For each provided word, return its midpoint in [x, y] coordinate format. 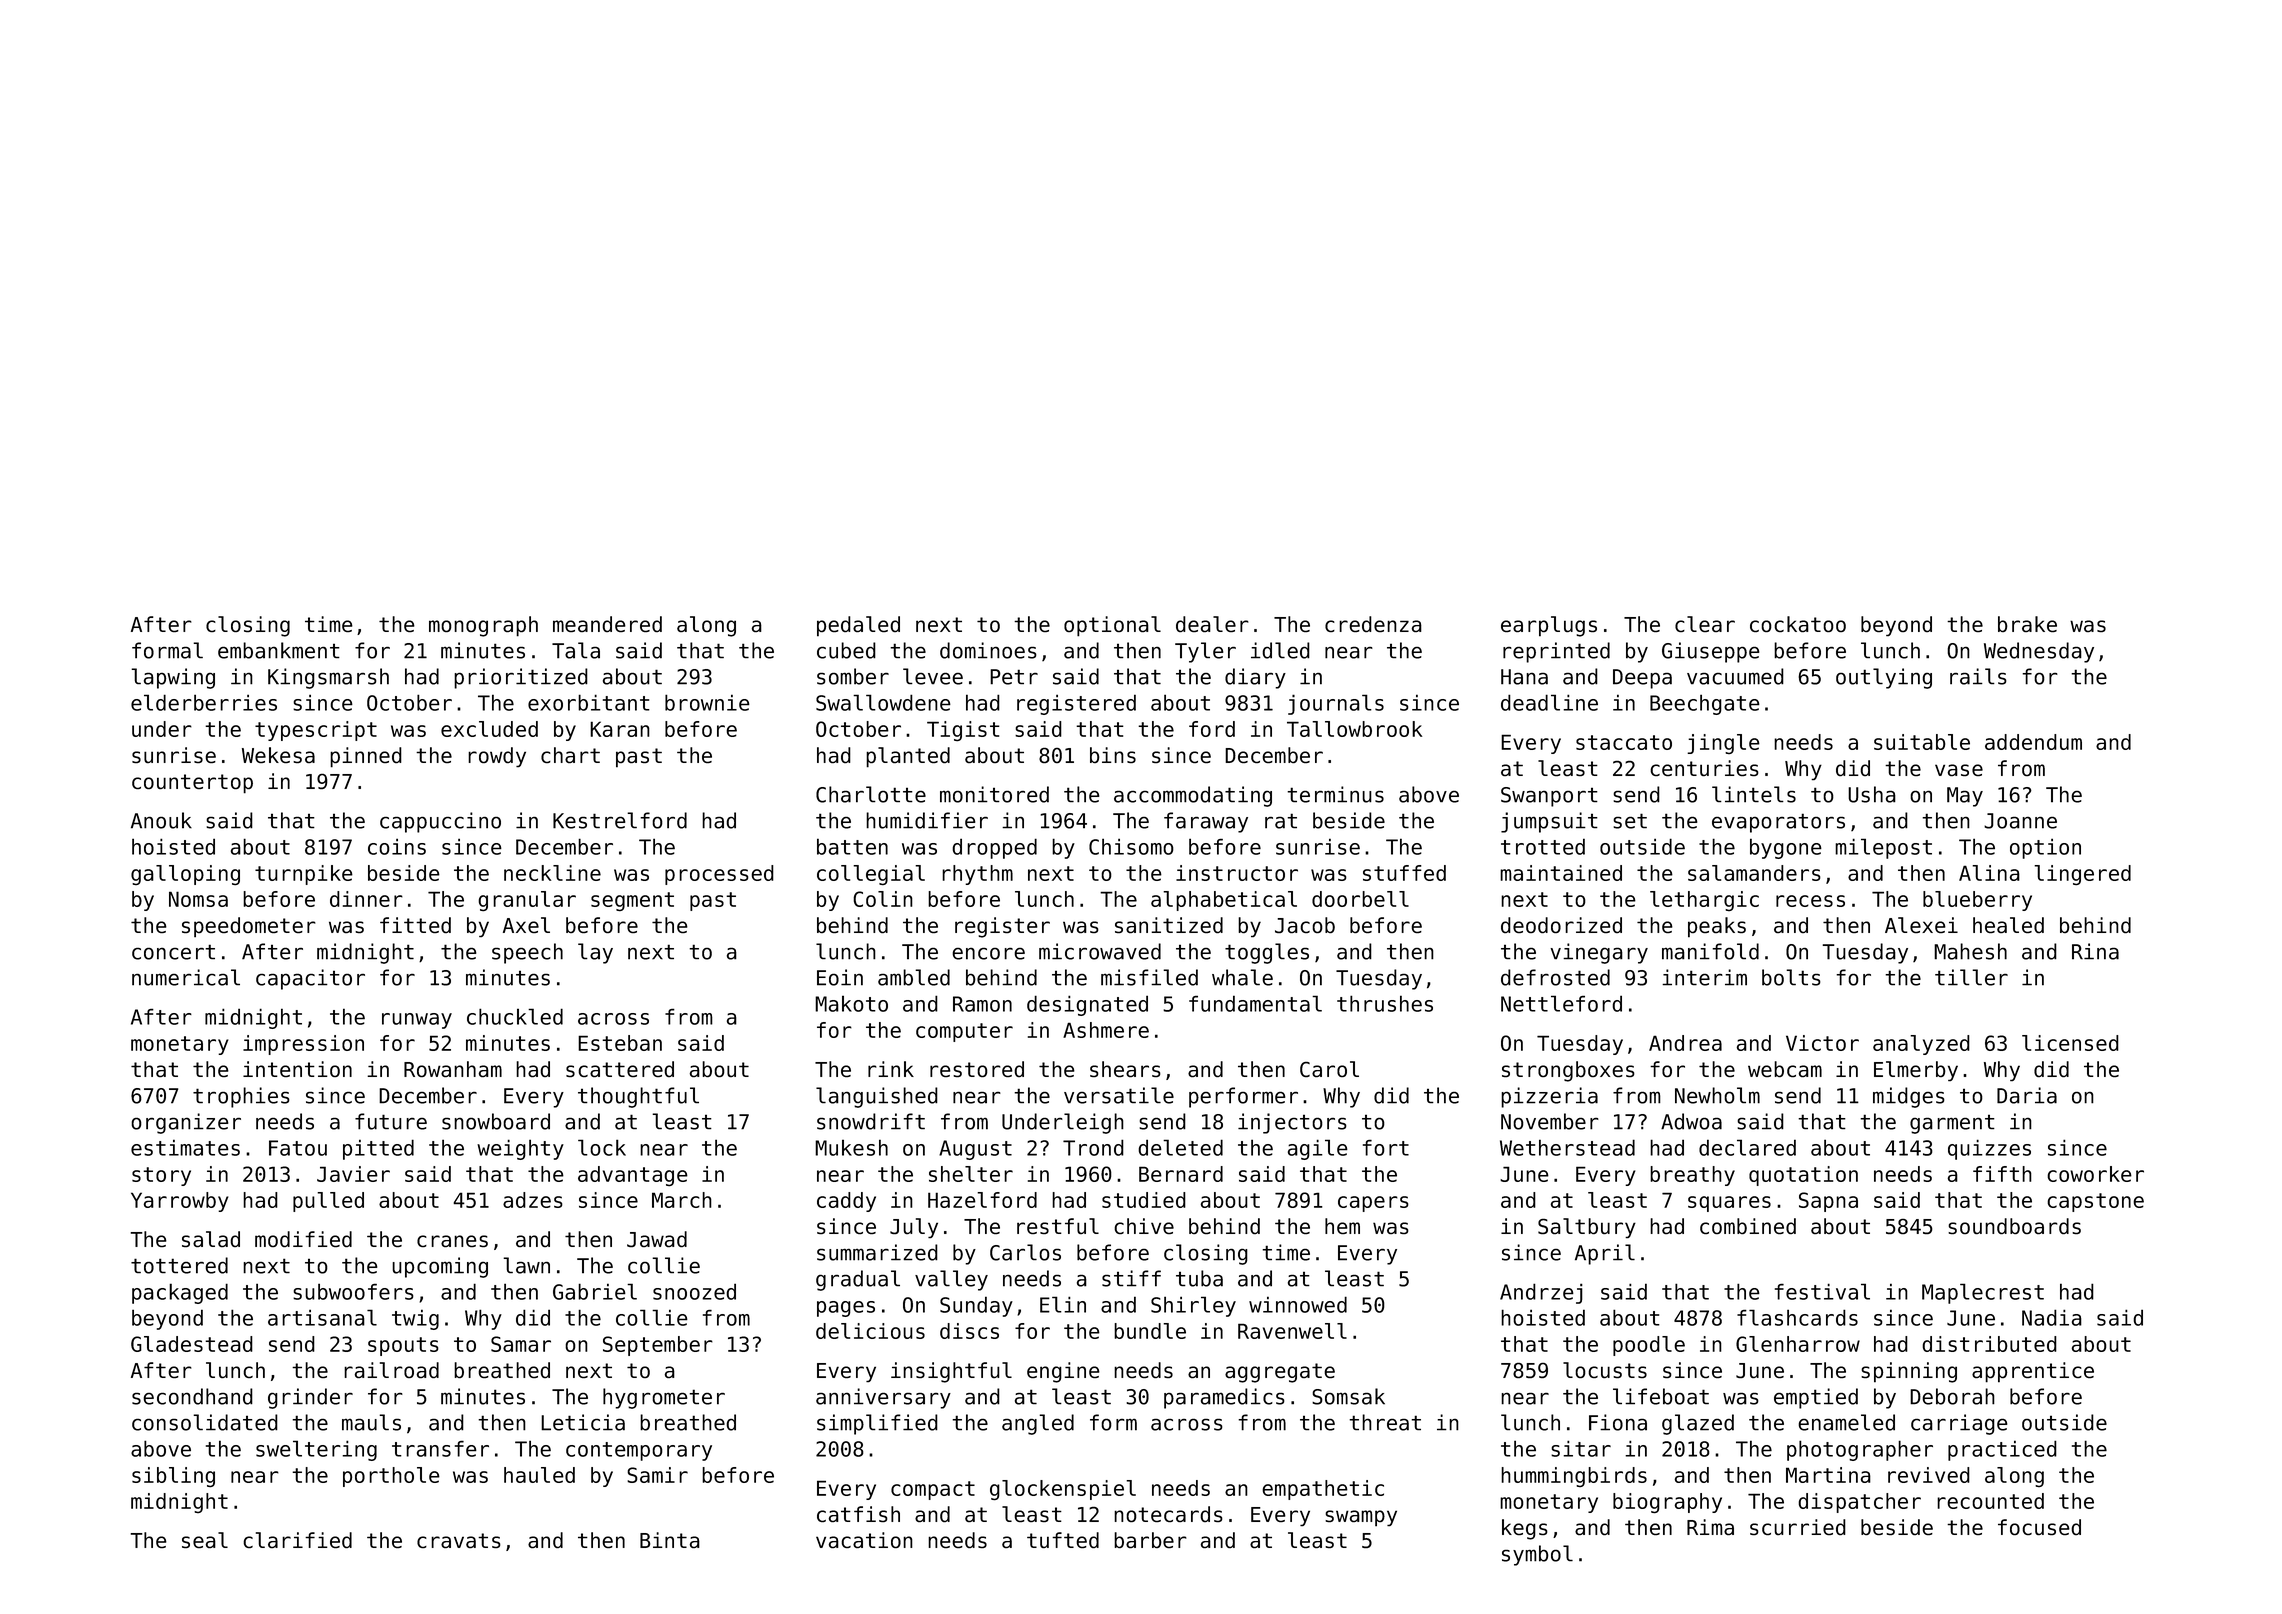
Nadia [2052, 1317]
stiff [1131, 1278]
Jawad [657, 1239]
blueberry [1977, 901]
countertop [192, 784]
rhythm [977, 875]
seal [205, 1540]
